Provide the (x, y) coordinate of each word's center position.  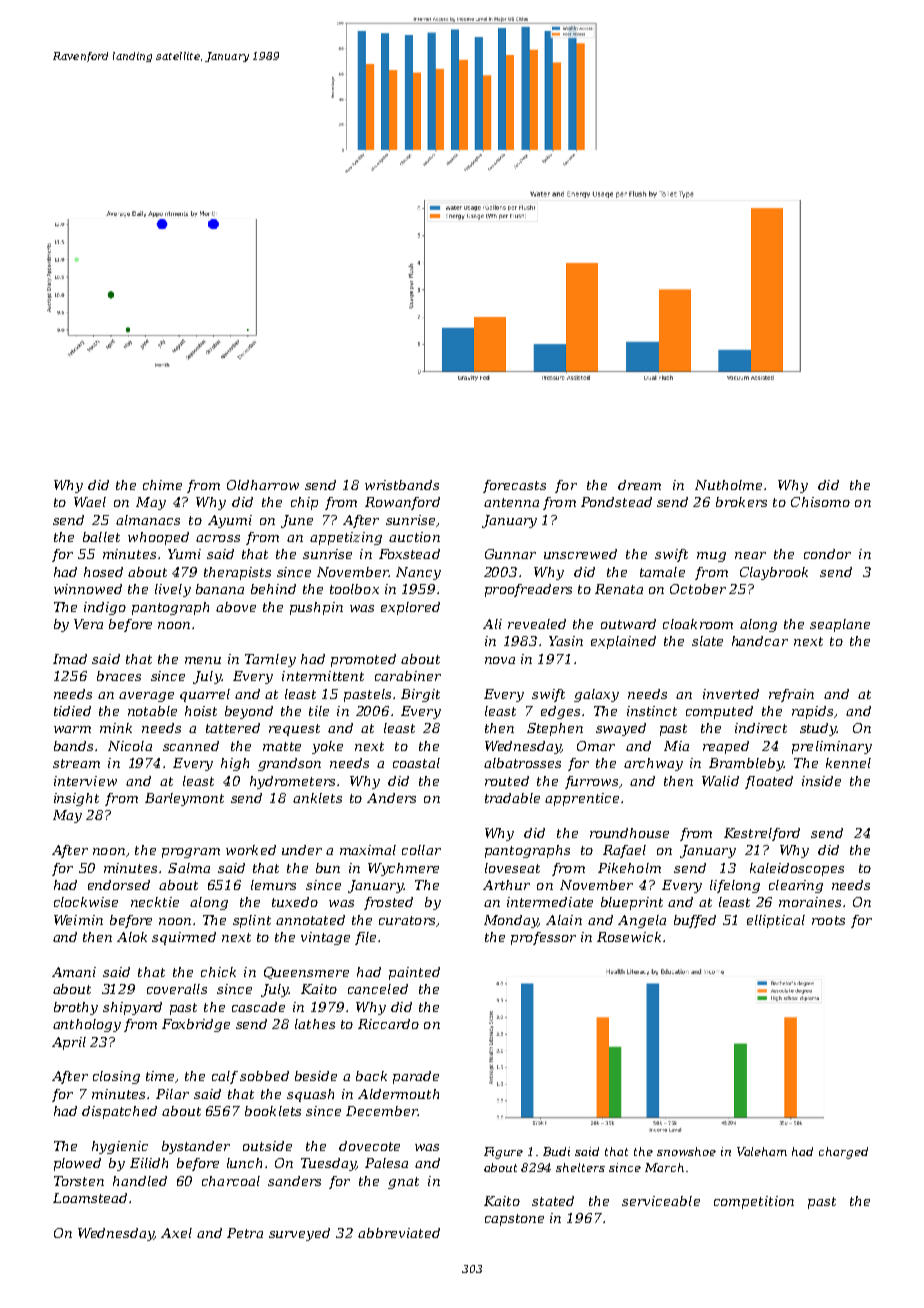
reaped (726, 747)
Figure (503, 1153)
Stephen (555, 729)
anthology (87, 1025)
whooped (158, 538)
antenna (511, 502)
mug (711, 557)
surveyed (299, 1234)
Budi (556, 1151)
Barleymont (184, 799)
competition (754, 1202)
